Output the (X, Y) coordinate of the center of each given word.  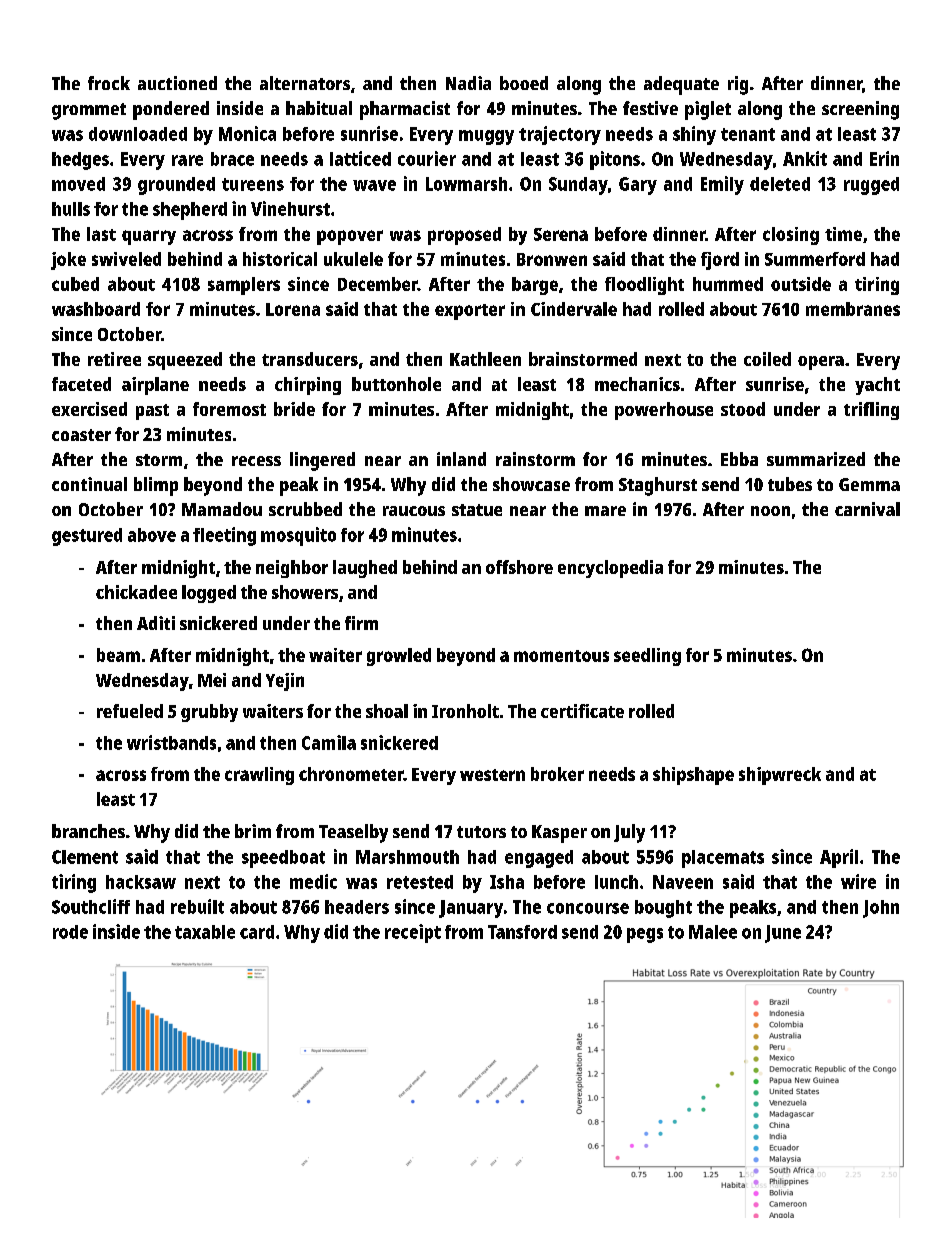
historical (280, 259)
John (881, 909)
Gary (638, 186)
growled (399, 657)
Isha (507, 882)
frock (109, 83)
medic (313, 881)
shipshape (693, 776)
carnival (867, 509)
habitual (319, 108)
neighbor (292, 569)
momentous (561, 656)
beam (118, 655)
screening (860, 110)
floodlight (644, 286)
